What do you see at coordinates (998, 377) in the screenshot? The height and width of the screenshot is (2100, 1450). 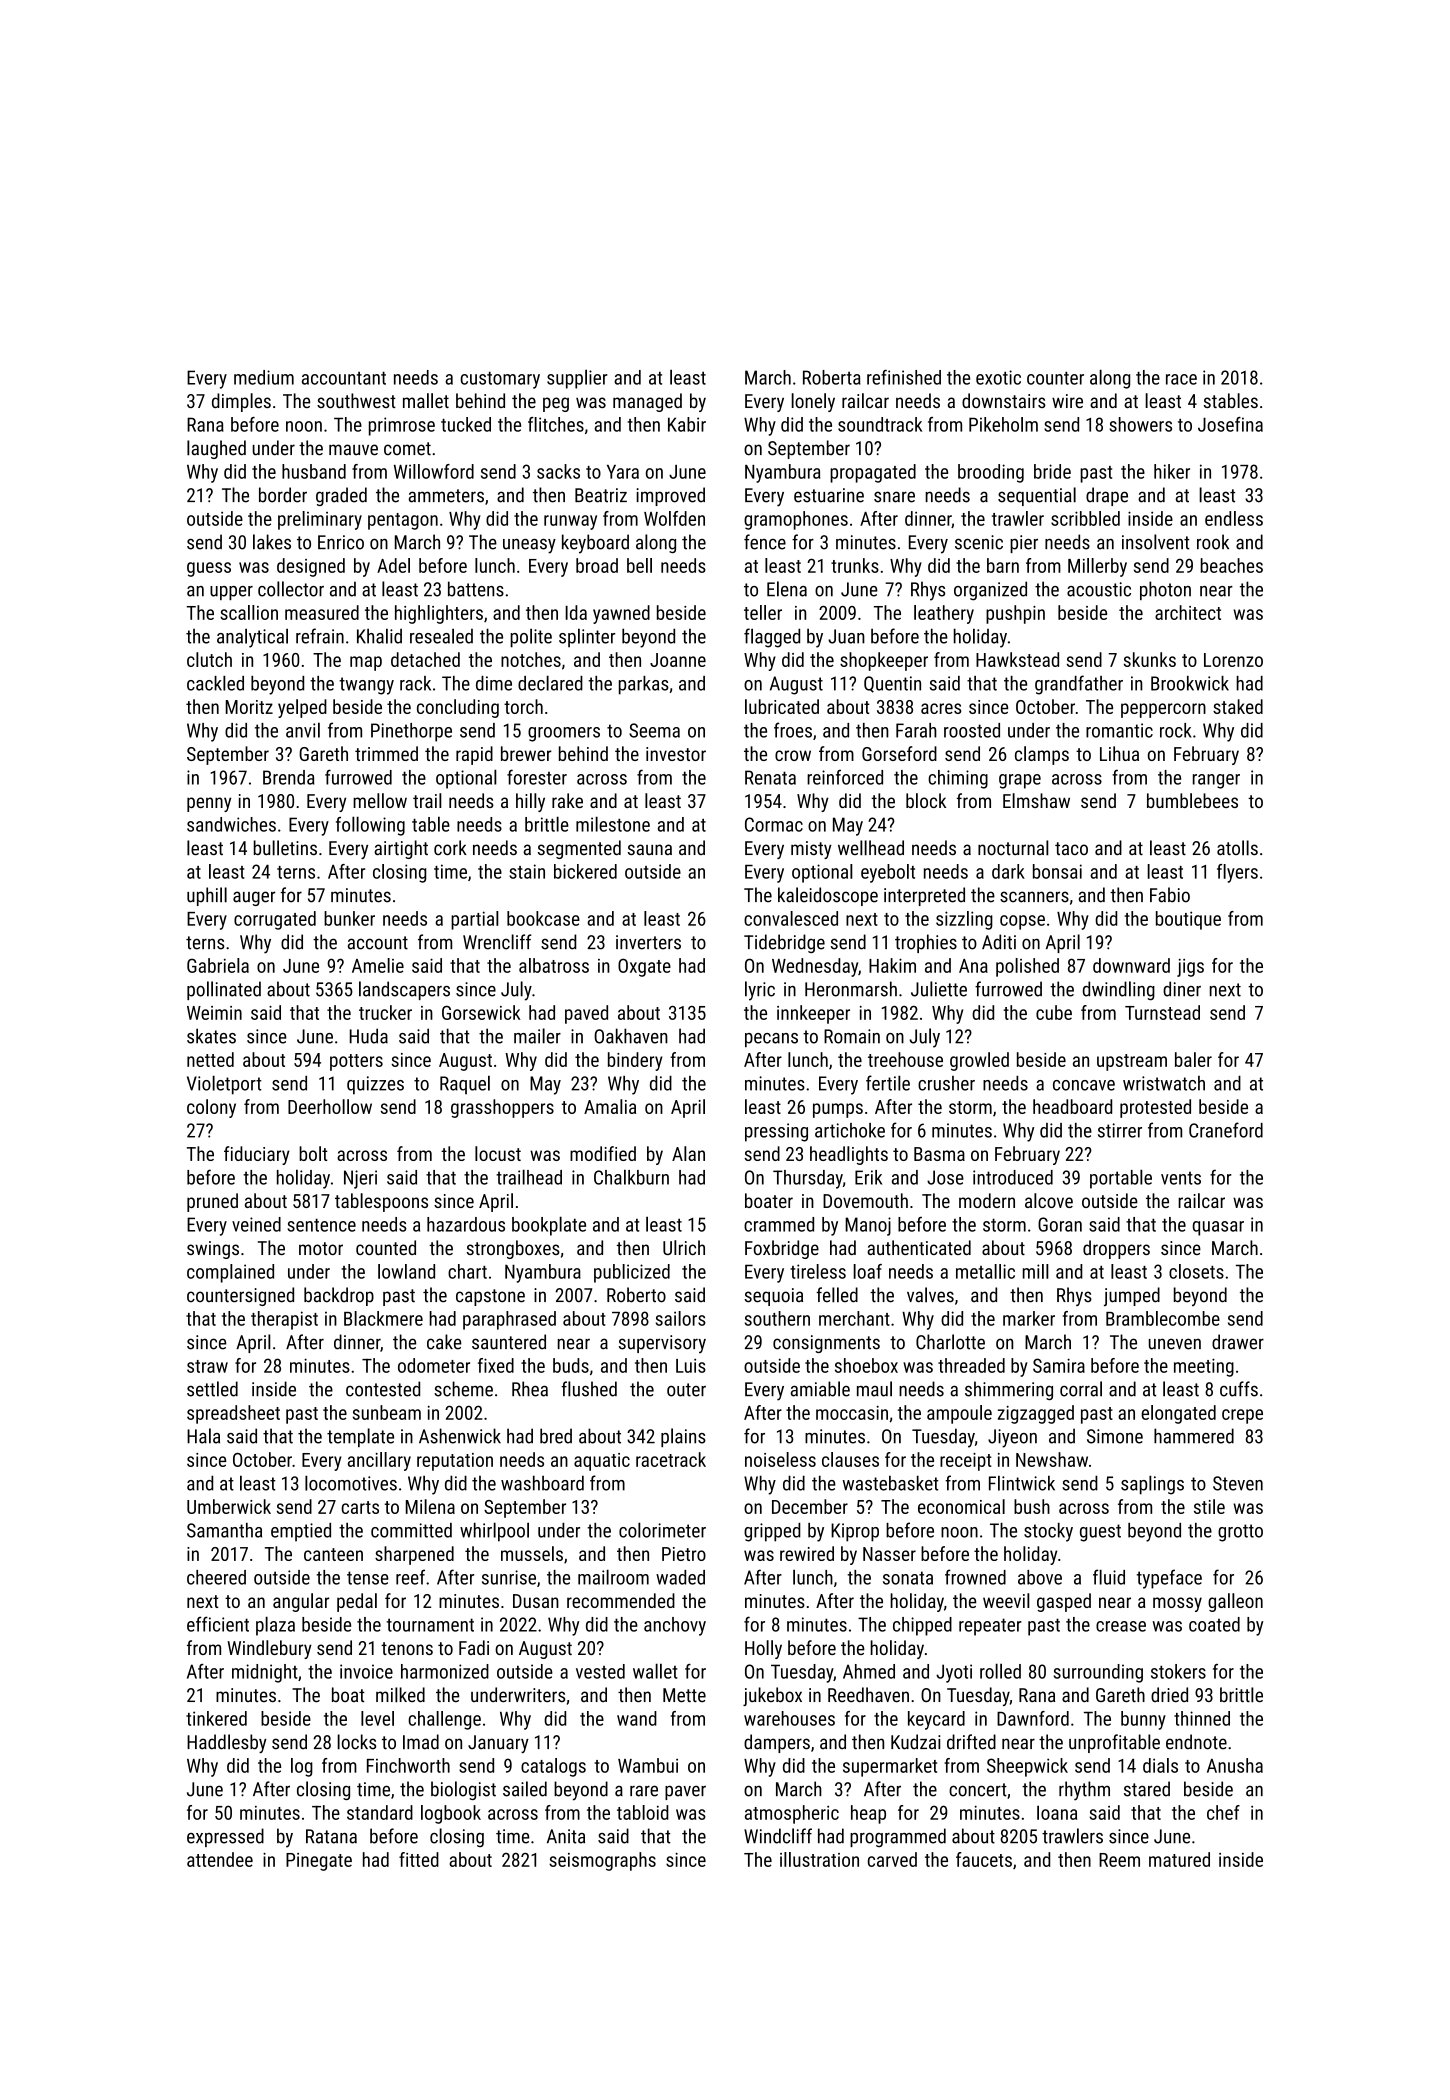 I see `exotic` at bounding box center [998, 377].
